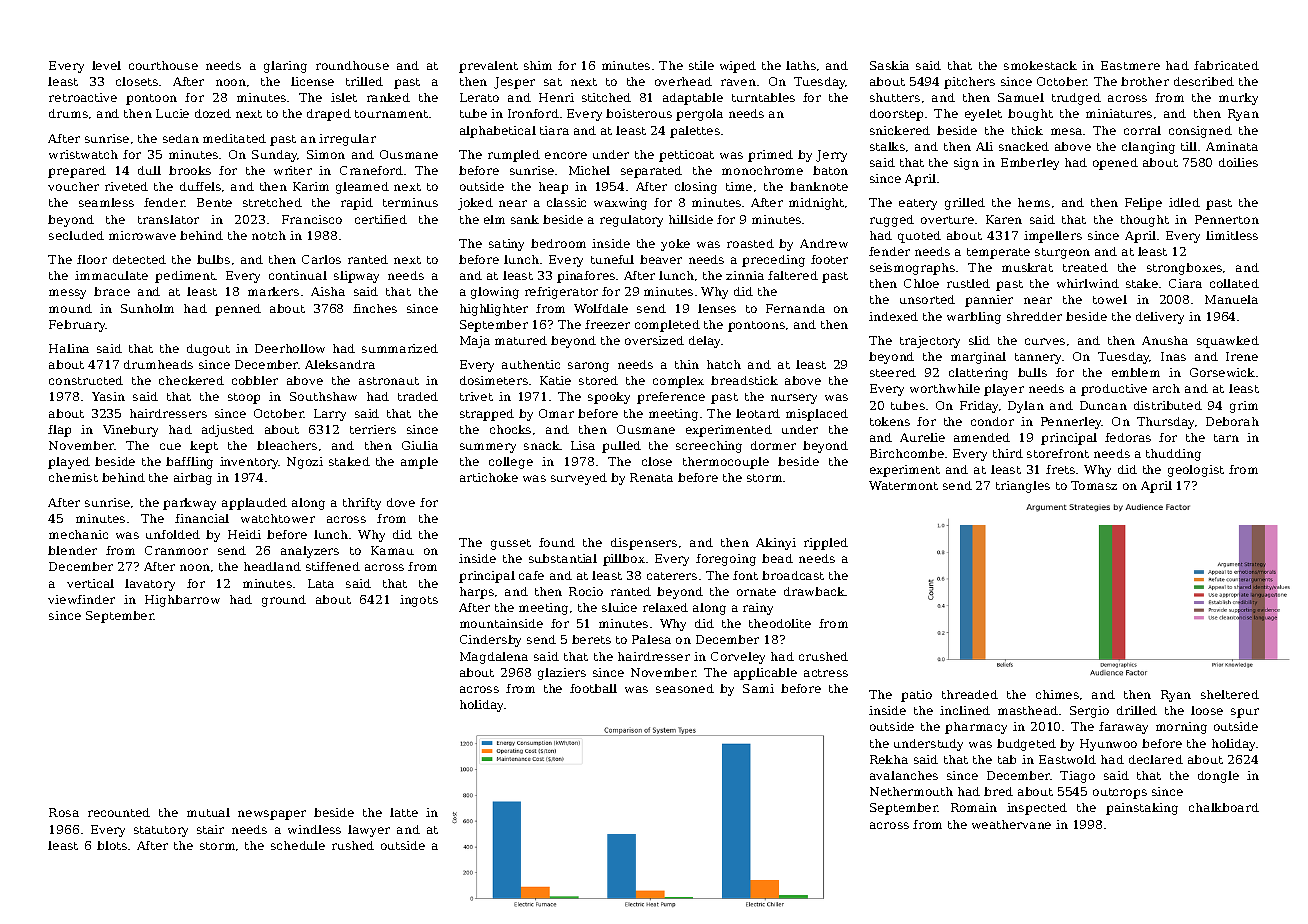 This document has height=924, width=1308. What do you see at coordinates (272, 566) in the document?
I see `headland` at bounding box center [272, 566].
